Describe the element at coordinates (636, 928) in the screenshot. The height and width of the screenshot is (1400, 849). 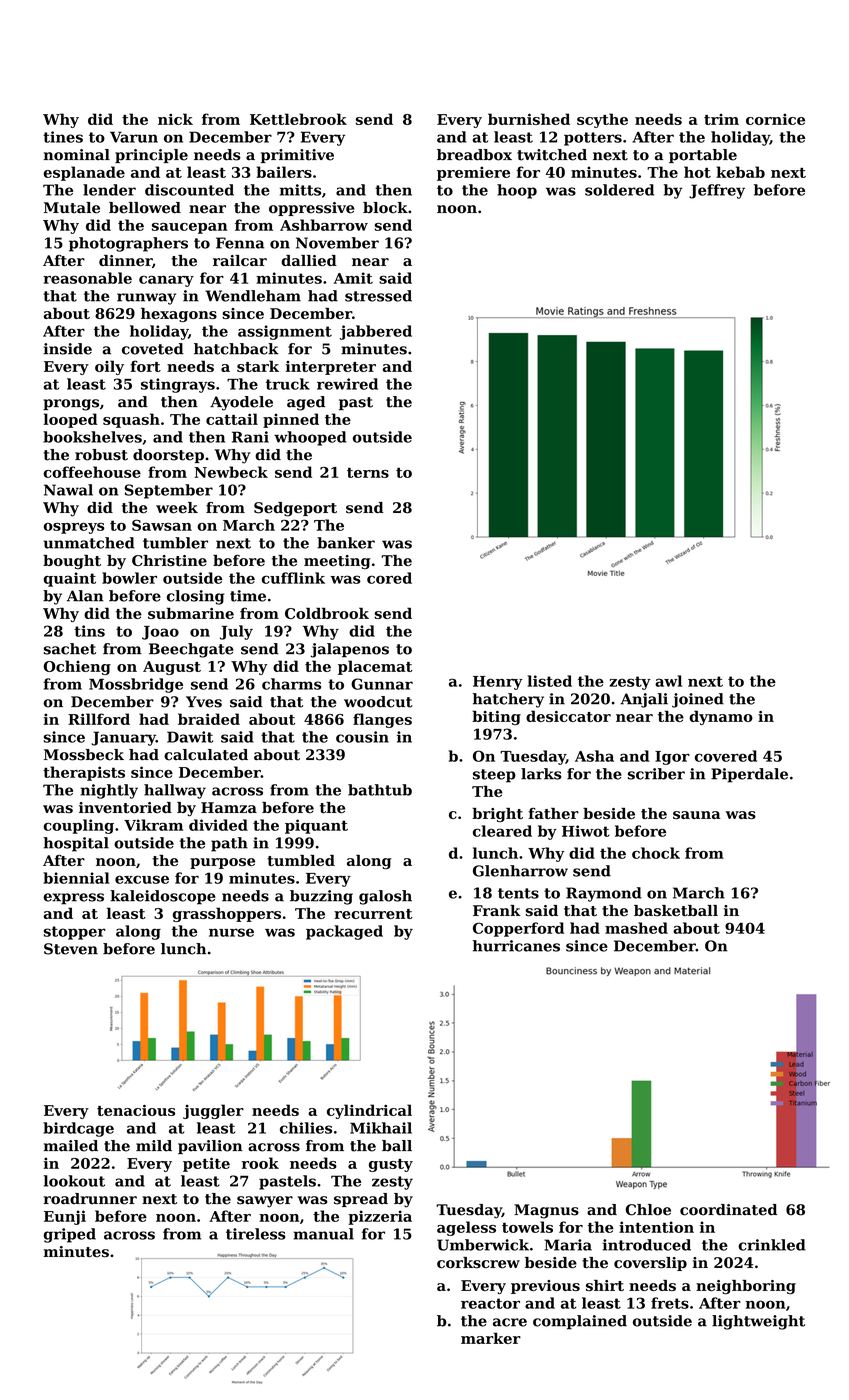
I see `mashed` at that location.
